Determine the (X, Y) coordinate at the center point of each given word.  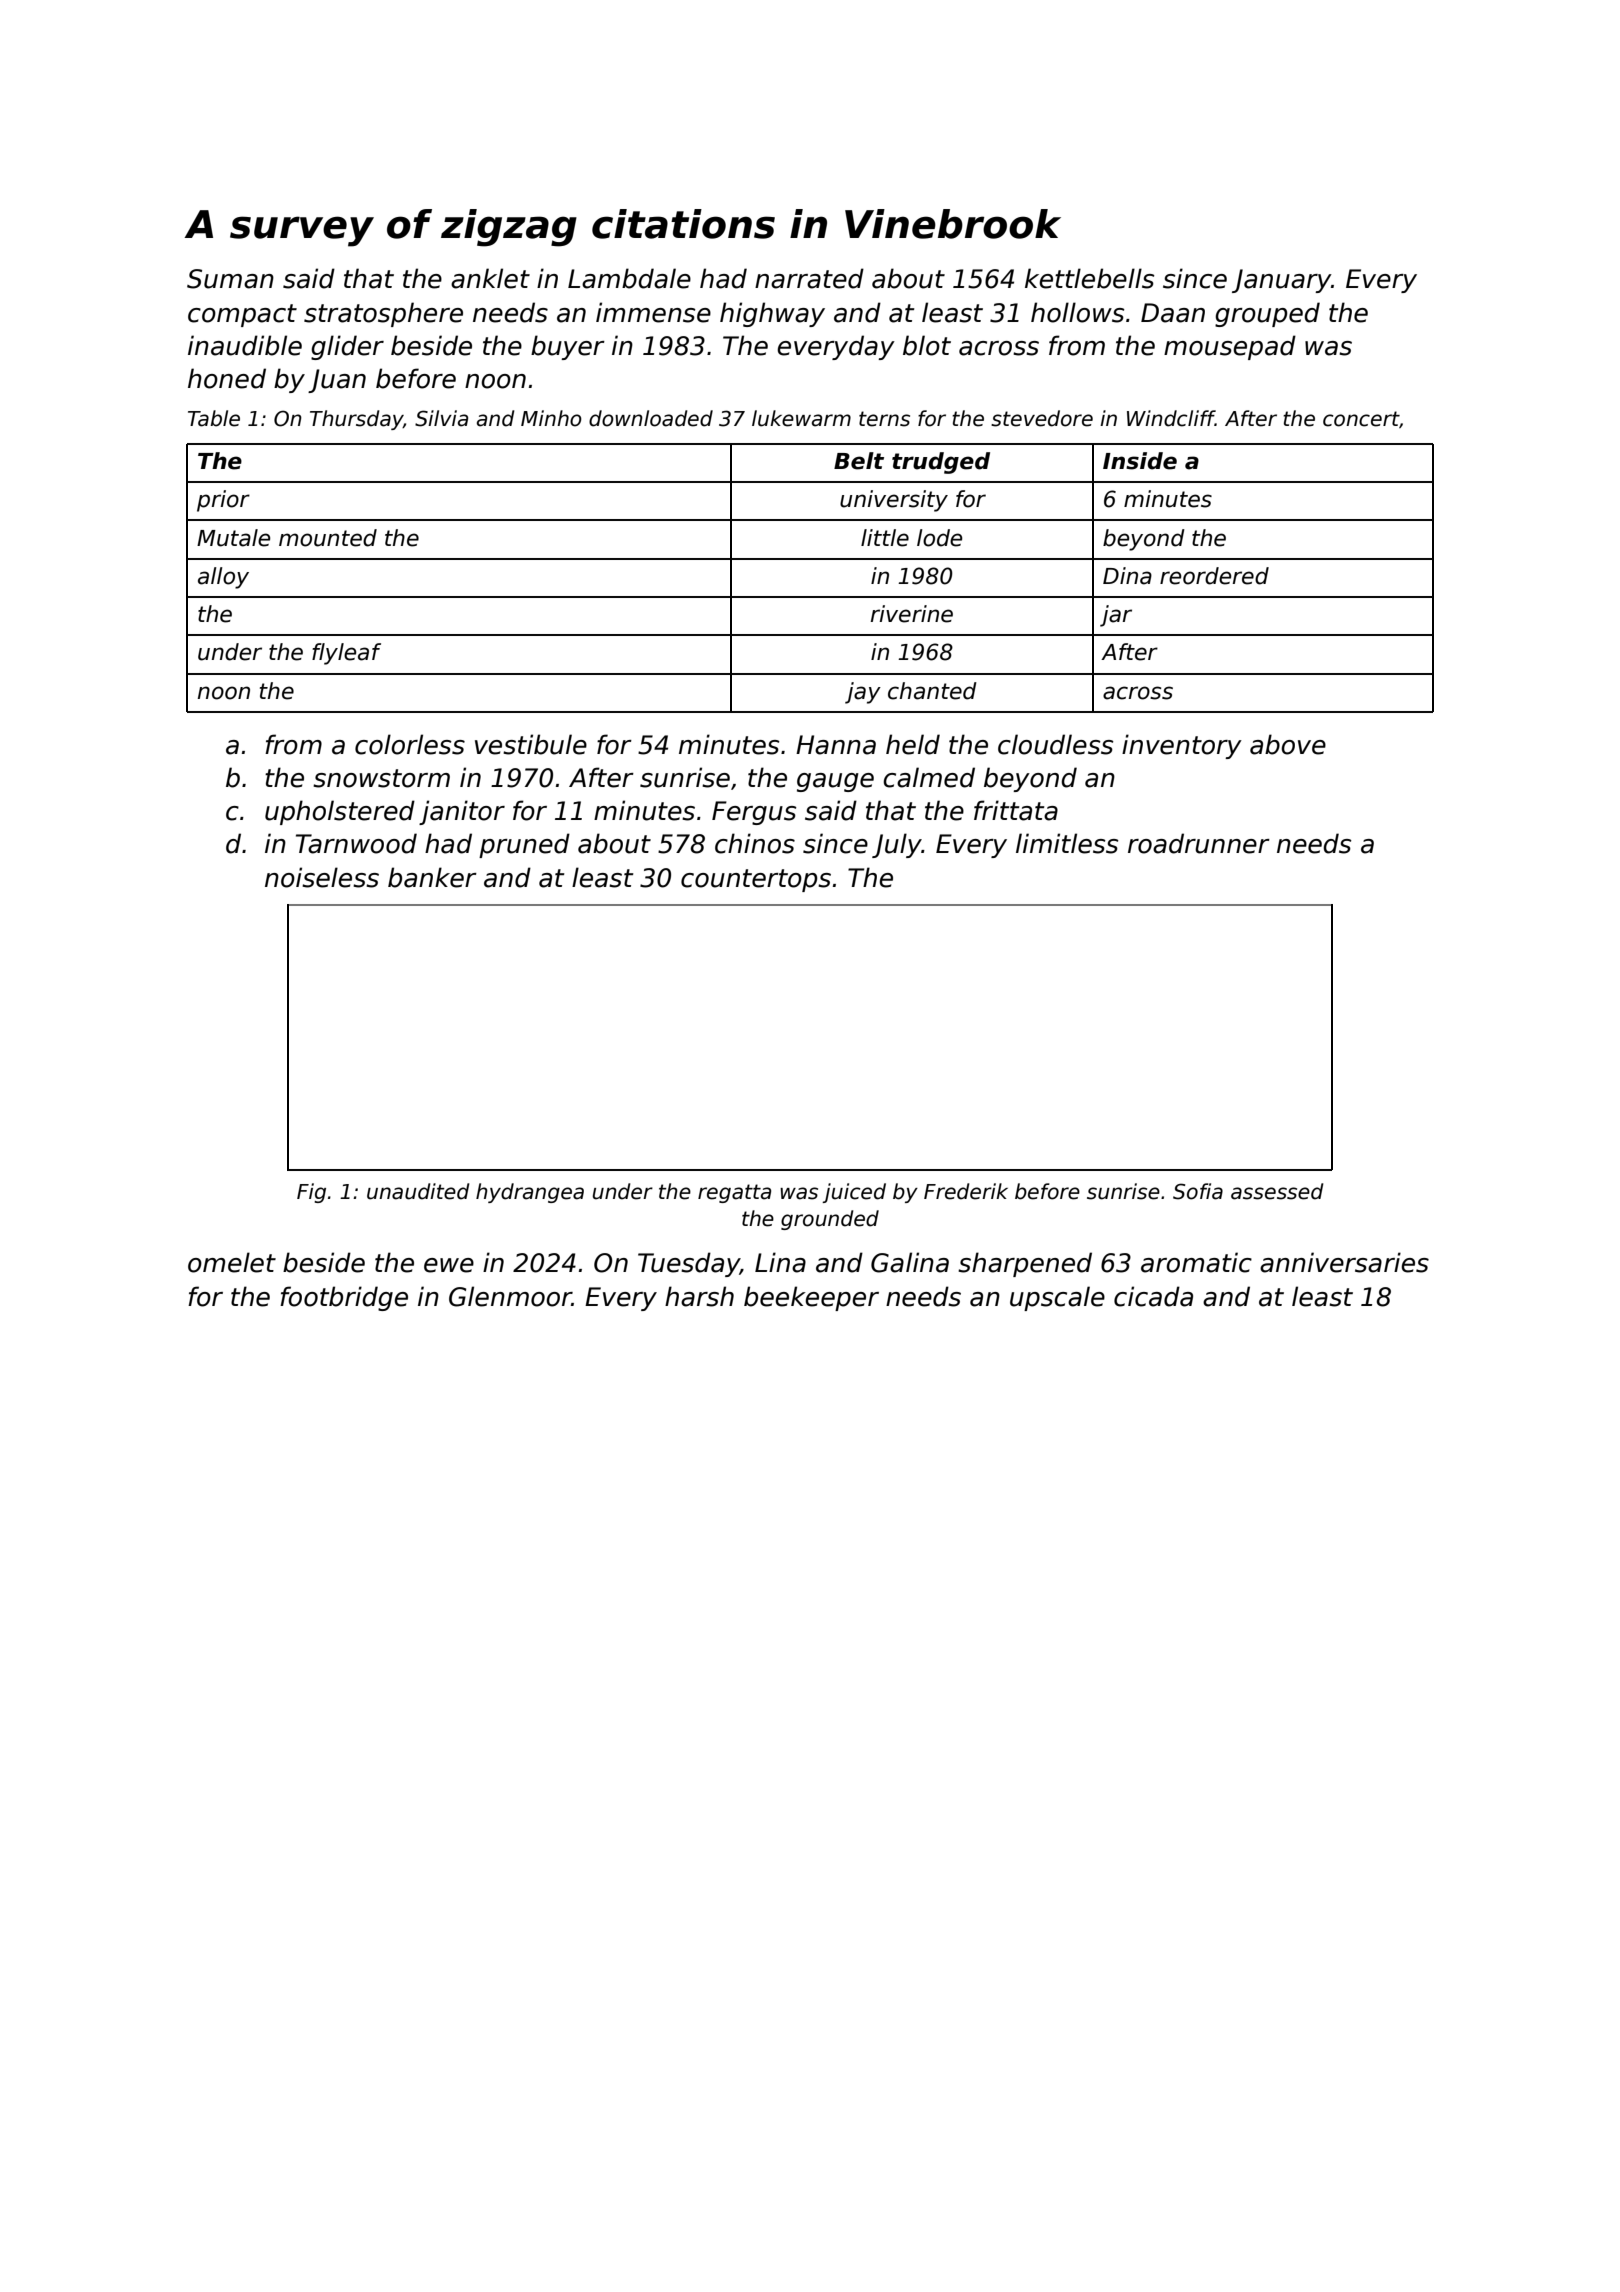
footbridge (344, 1298)
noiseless (322, 877)
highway (772, 314)
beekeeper (811, 1298)
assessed (1277, 1191)
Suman (230, 279)
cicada (1153, 1296)
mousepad (1230, 347)
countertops (756, 880)
